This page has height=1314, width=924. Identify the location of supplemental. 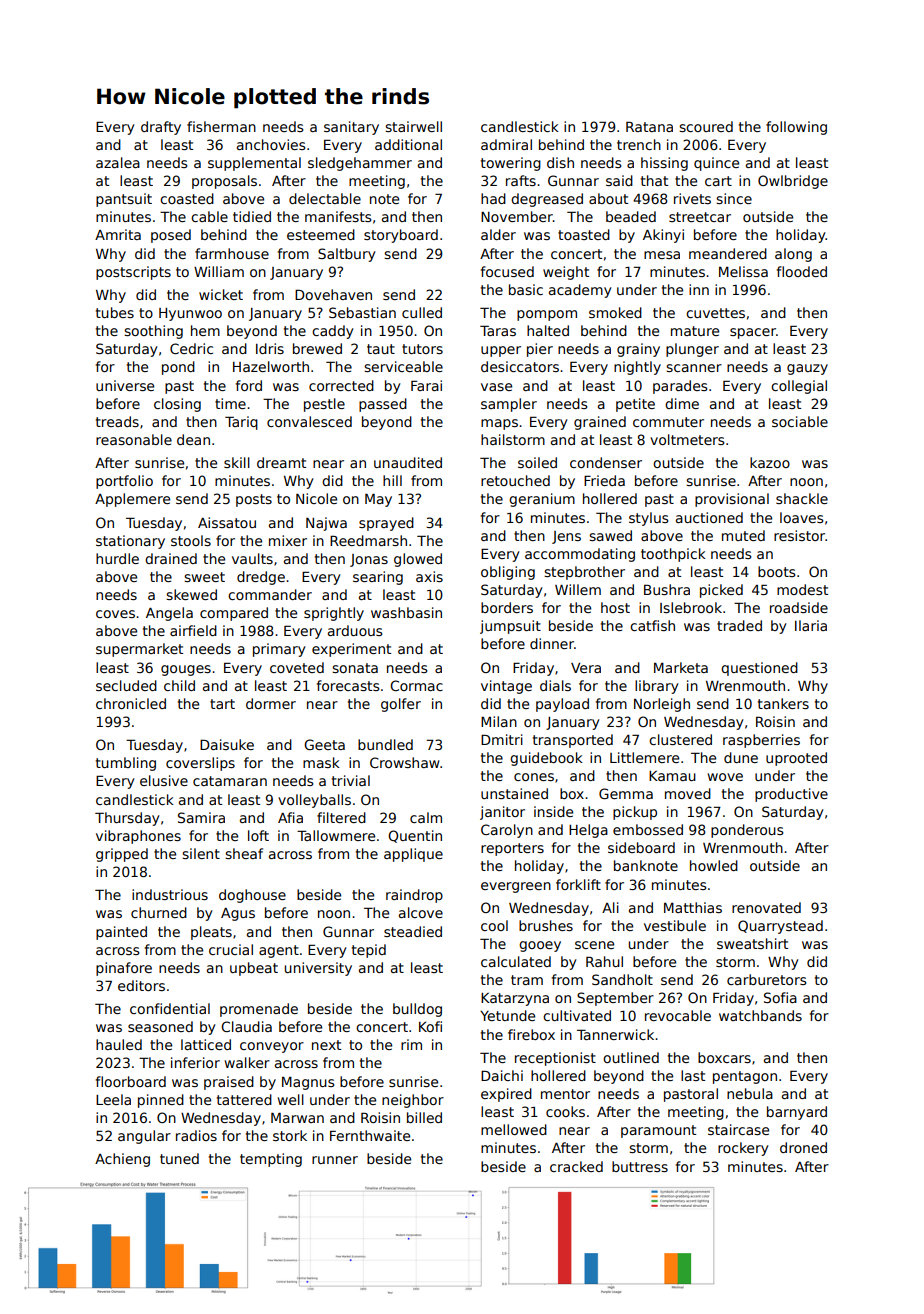
(254, 164).
